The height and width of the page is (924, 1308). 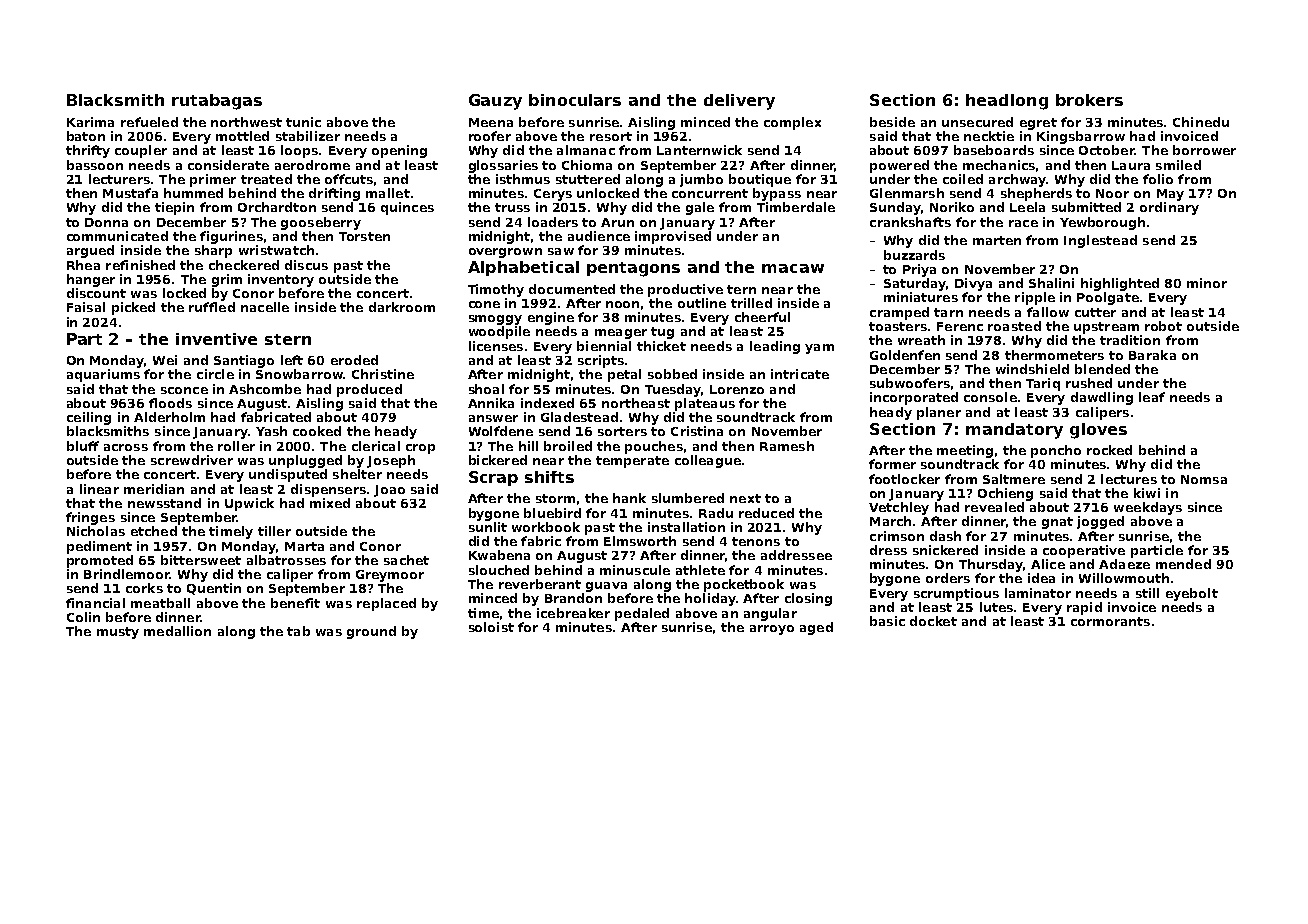 What do you see at coordinates (1204, 479) in the page?
I see `Nomsa` at bounding box center [1204, 479].
